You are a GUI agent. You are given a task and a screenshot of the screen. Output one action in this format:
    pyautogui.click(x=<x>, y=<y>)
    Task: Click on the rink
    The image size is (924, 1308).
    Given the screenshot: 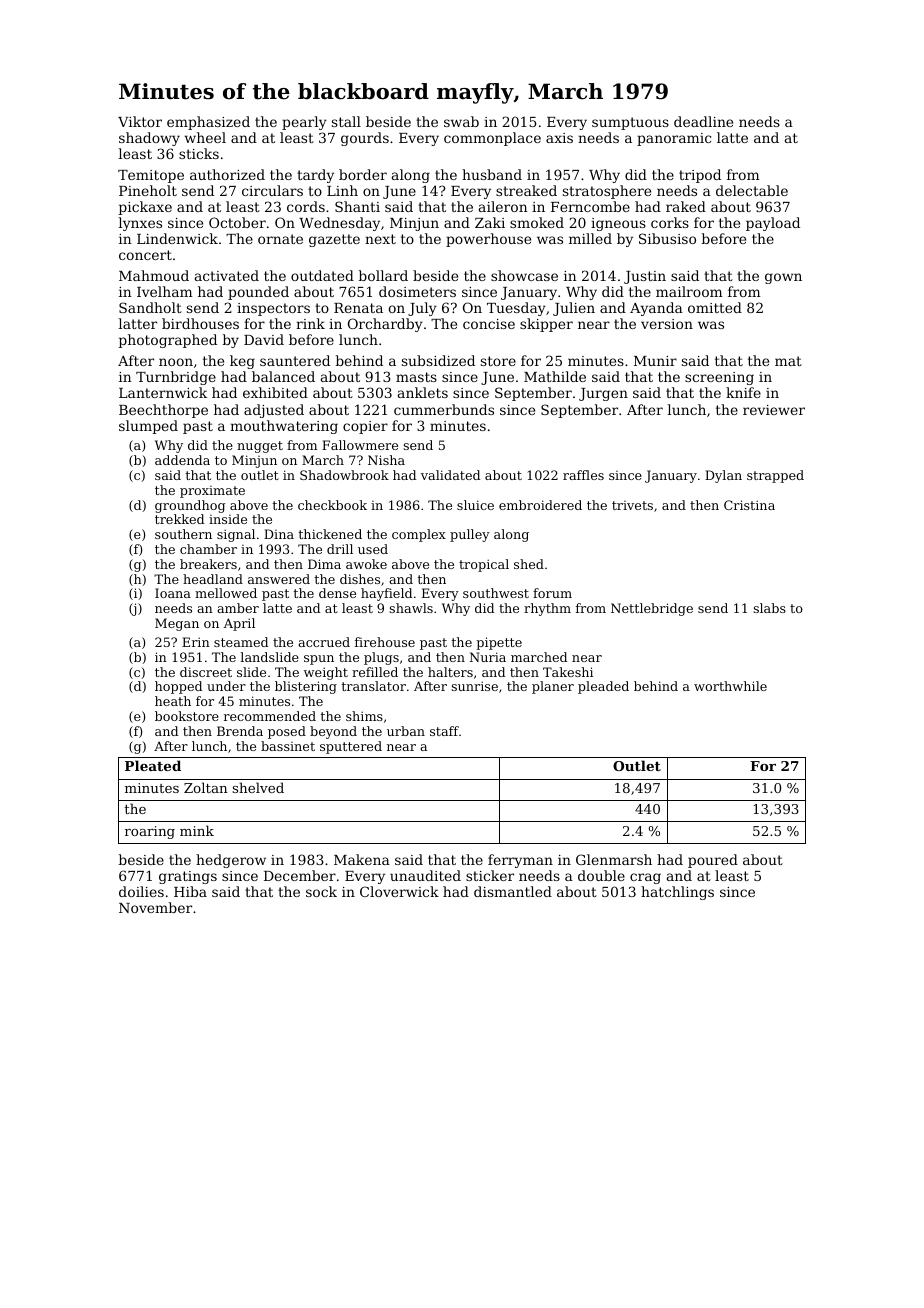 What is the action you would take?
    pyautogui.click(x=310, y=323)
